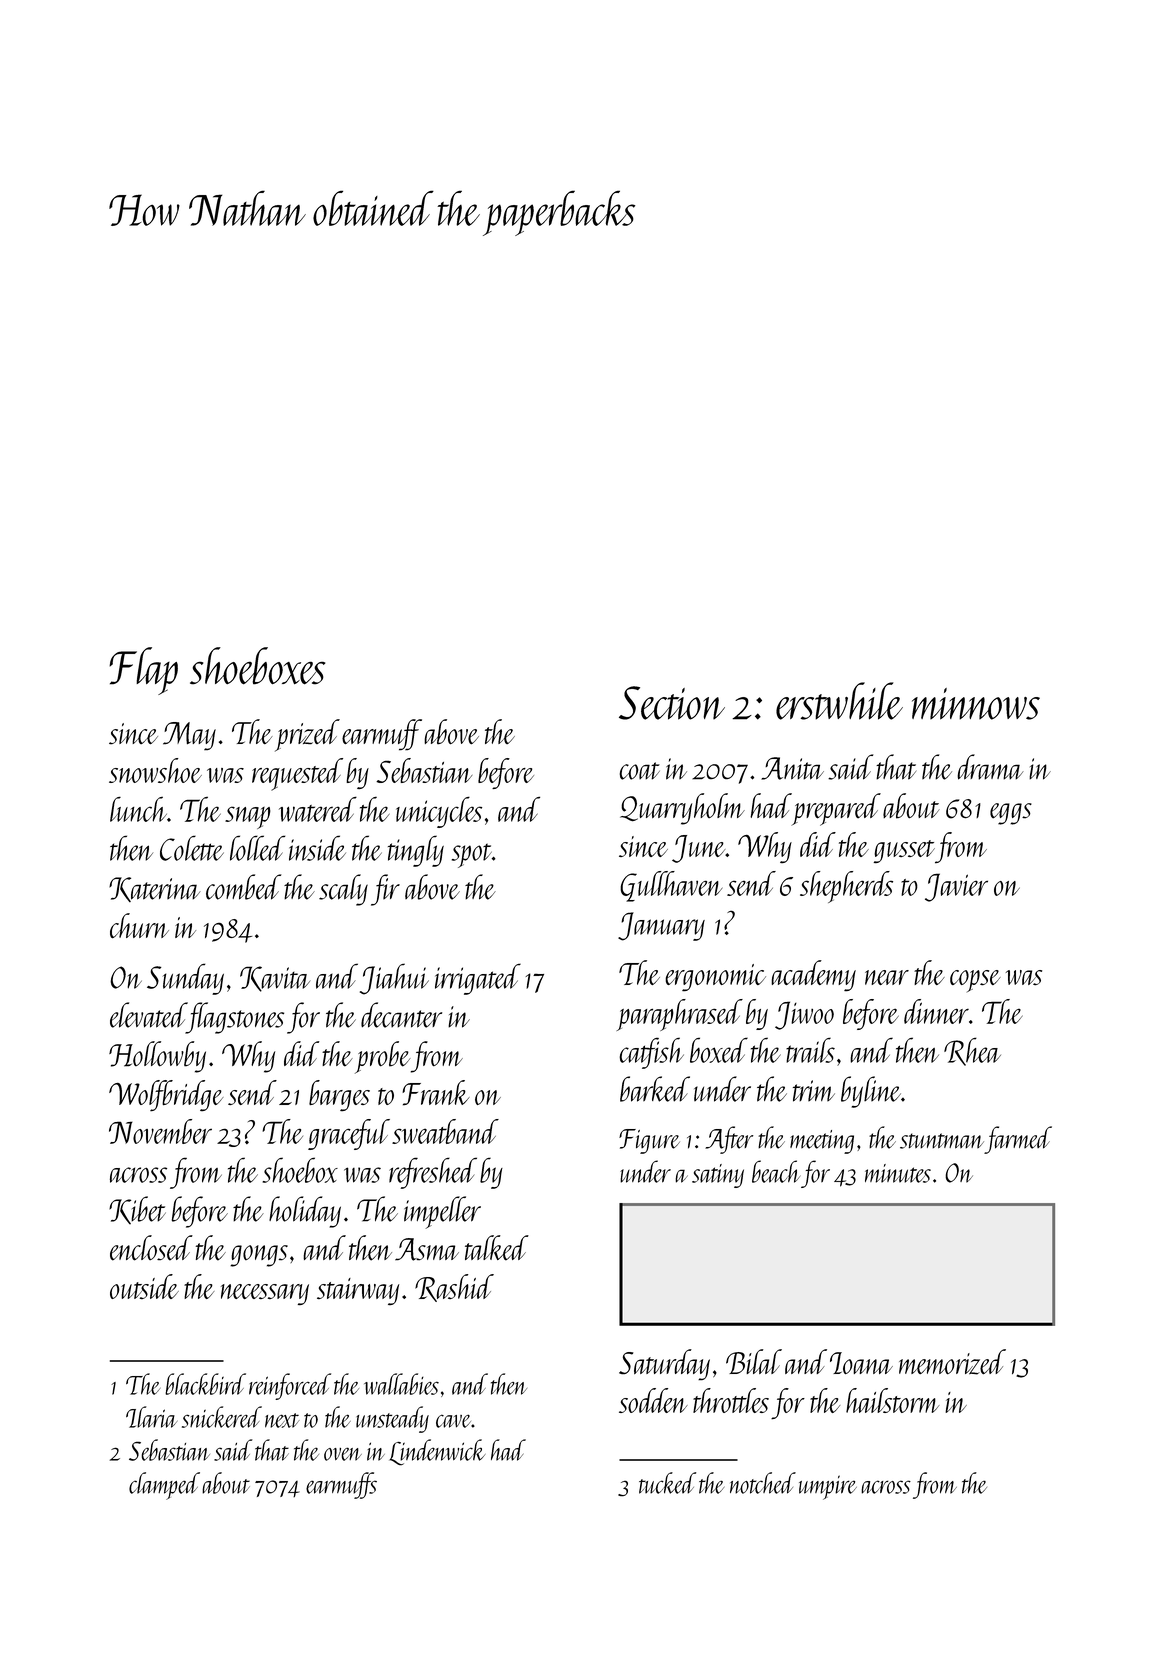  Describe the element at coordinates (828, 1487) in the screenshot. I see `umpire` at that location.
